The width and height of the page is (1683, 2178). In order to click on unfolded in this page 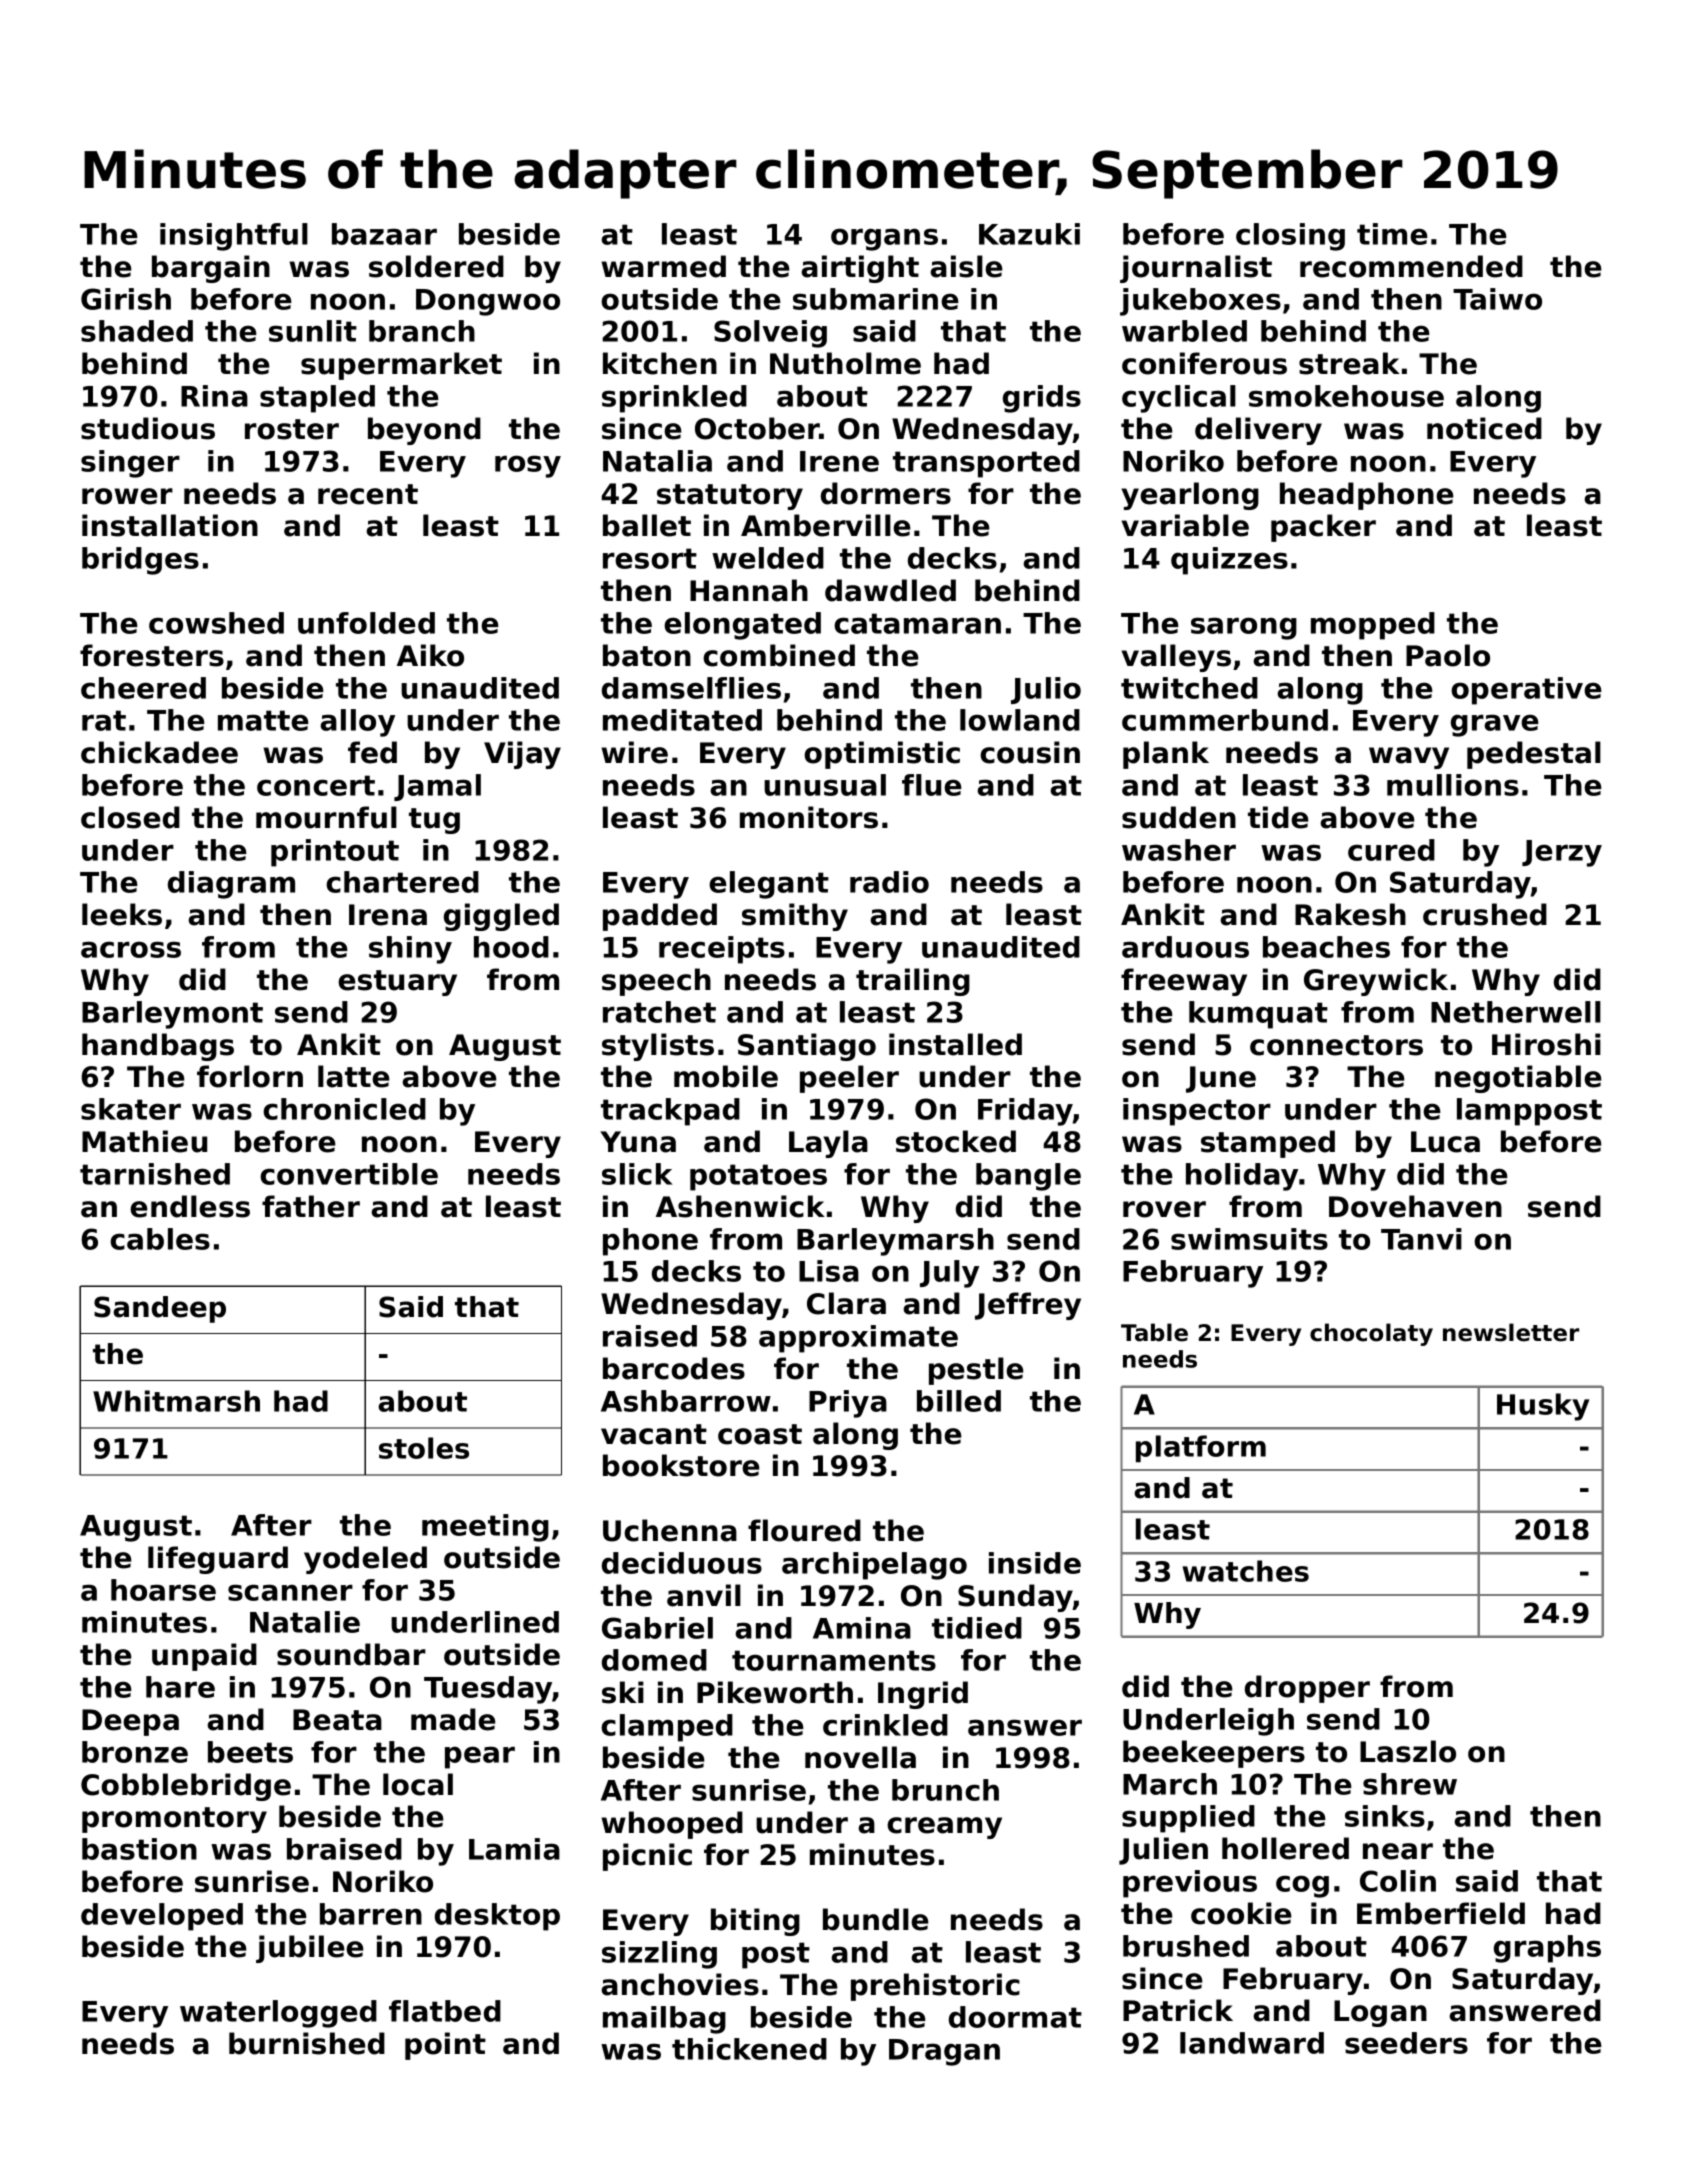, I will do `click(366, 623)`.
